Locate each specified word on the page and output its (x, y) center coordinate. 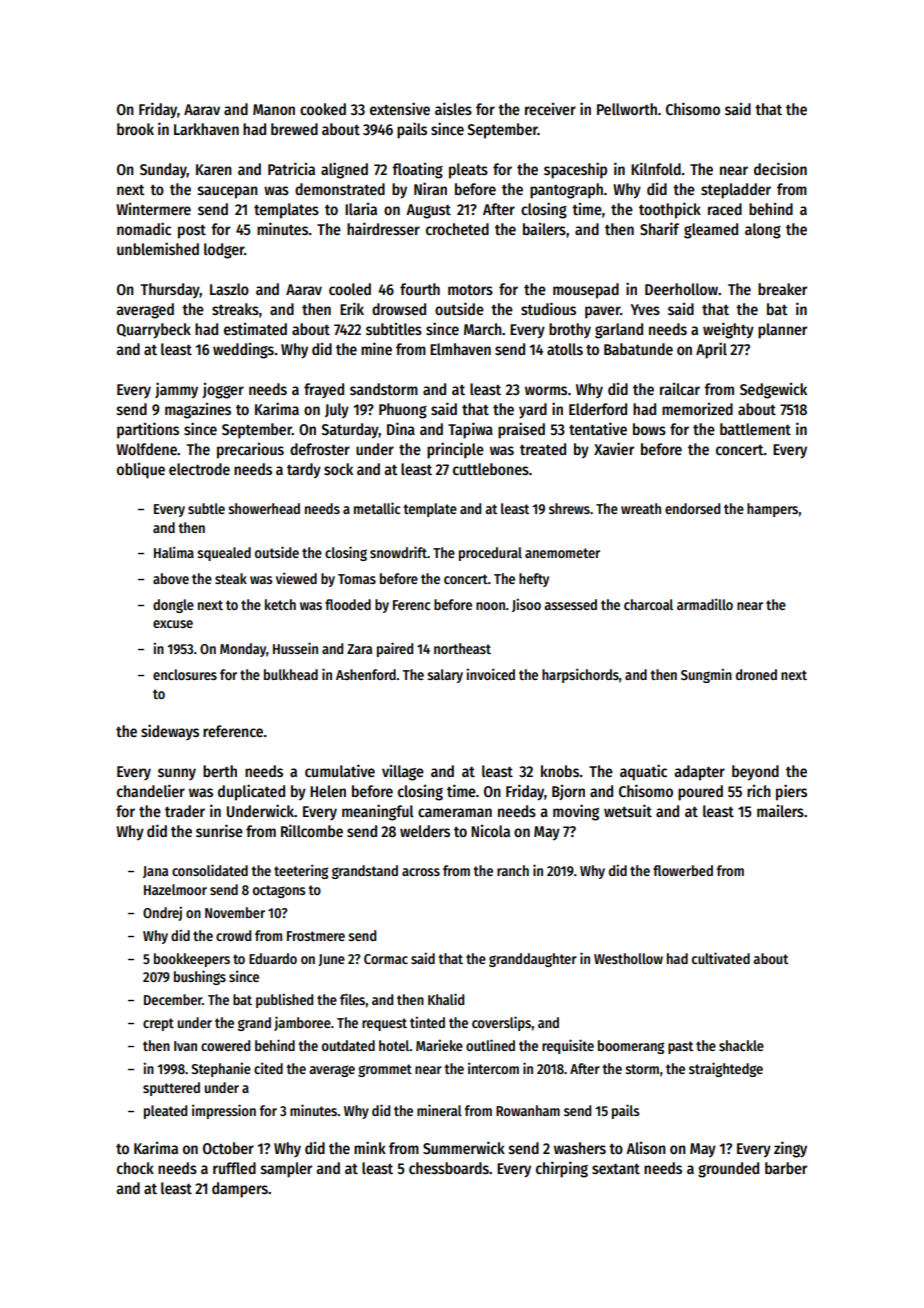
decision (780, 169)
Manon (274, 109)
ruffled (234, 1168)
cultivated (721, 958)
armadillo (705, 604)
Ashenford (366, 674)
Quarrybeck (154, 331)
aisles (453, 109)
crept (158, 1024)
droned (756, 674)
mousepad (586, 291)
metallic (377, 508)
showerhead (264, 508)
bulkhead (291, 674)
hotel (394, 1045)
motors (470, 290)
